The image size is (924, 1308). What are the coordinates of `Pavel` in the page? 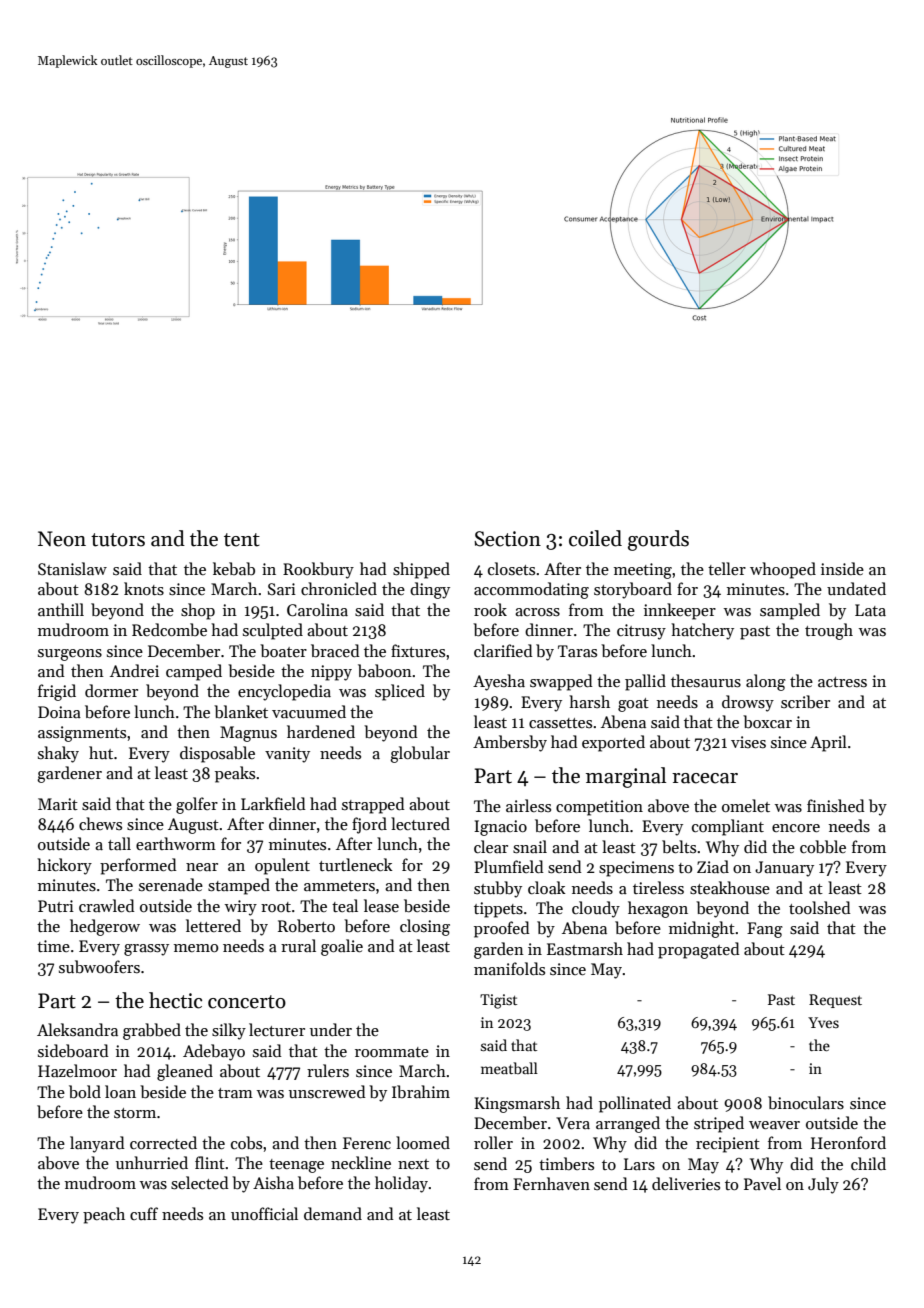 It's located at (762, 1183).
